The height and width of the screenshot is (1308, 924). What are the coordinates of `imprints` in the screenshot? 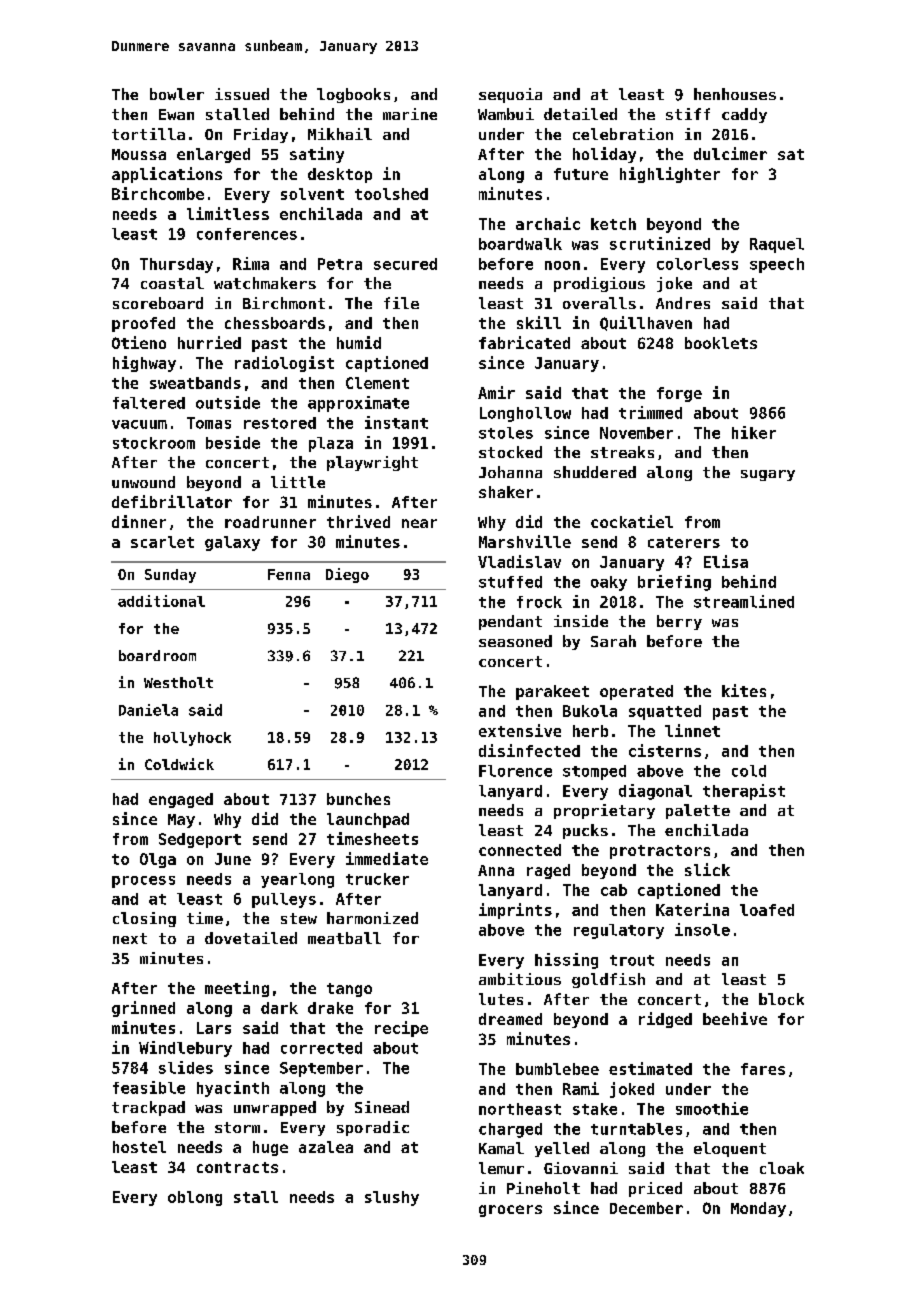 It's located at (515, 911).
